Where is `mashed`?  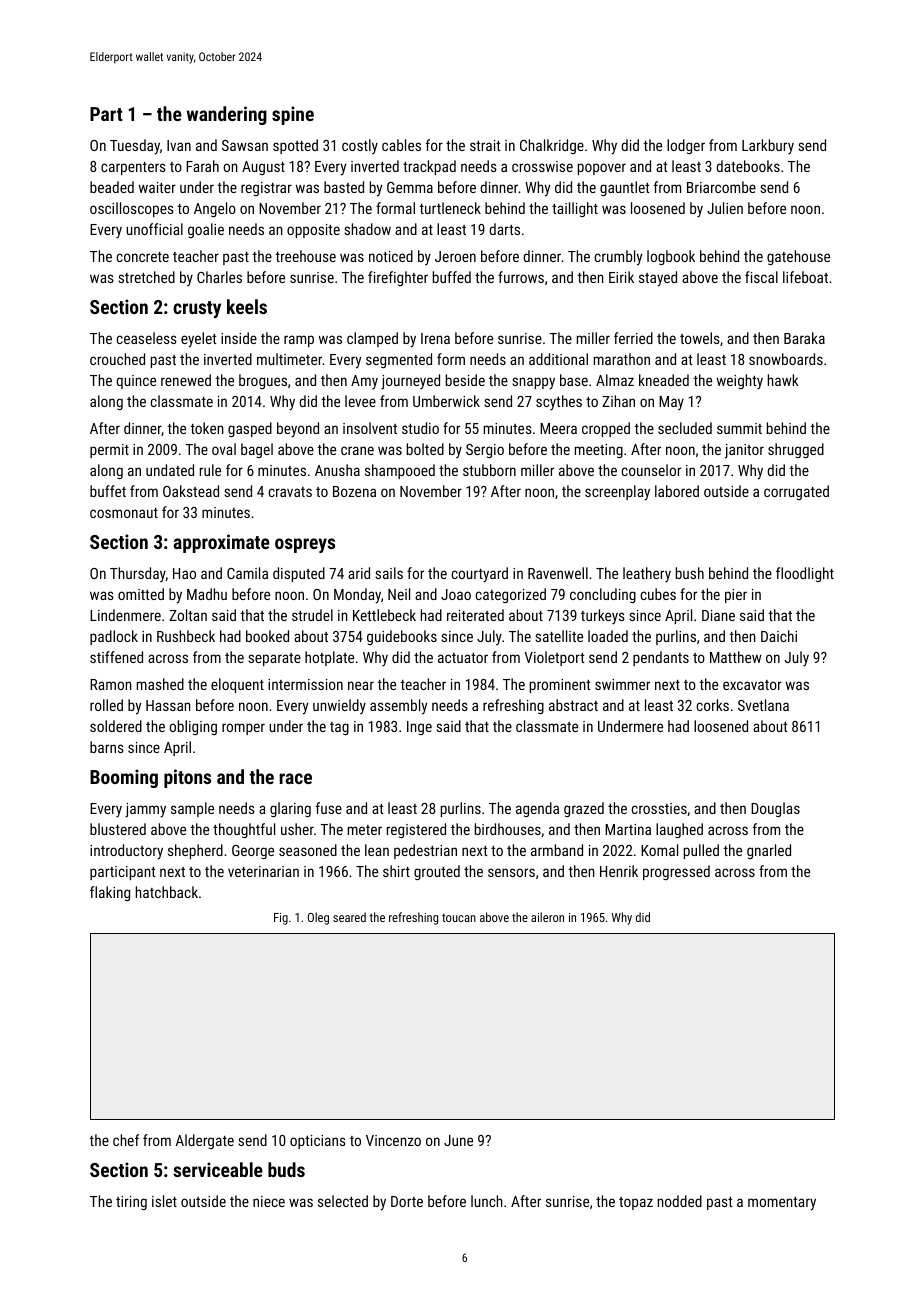 mashed is located at coordinates (160, 684).
